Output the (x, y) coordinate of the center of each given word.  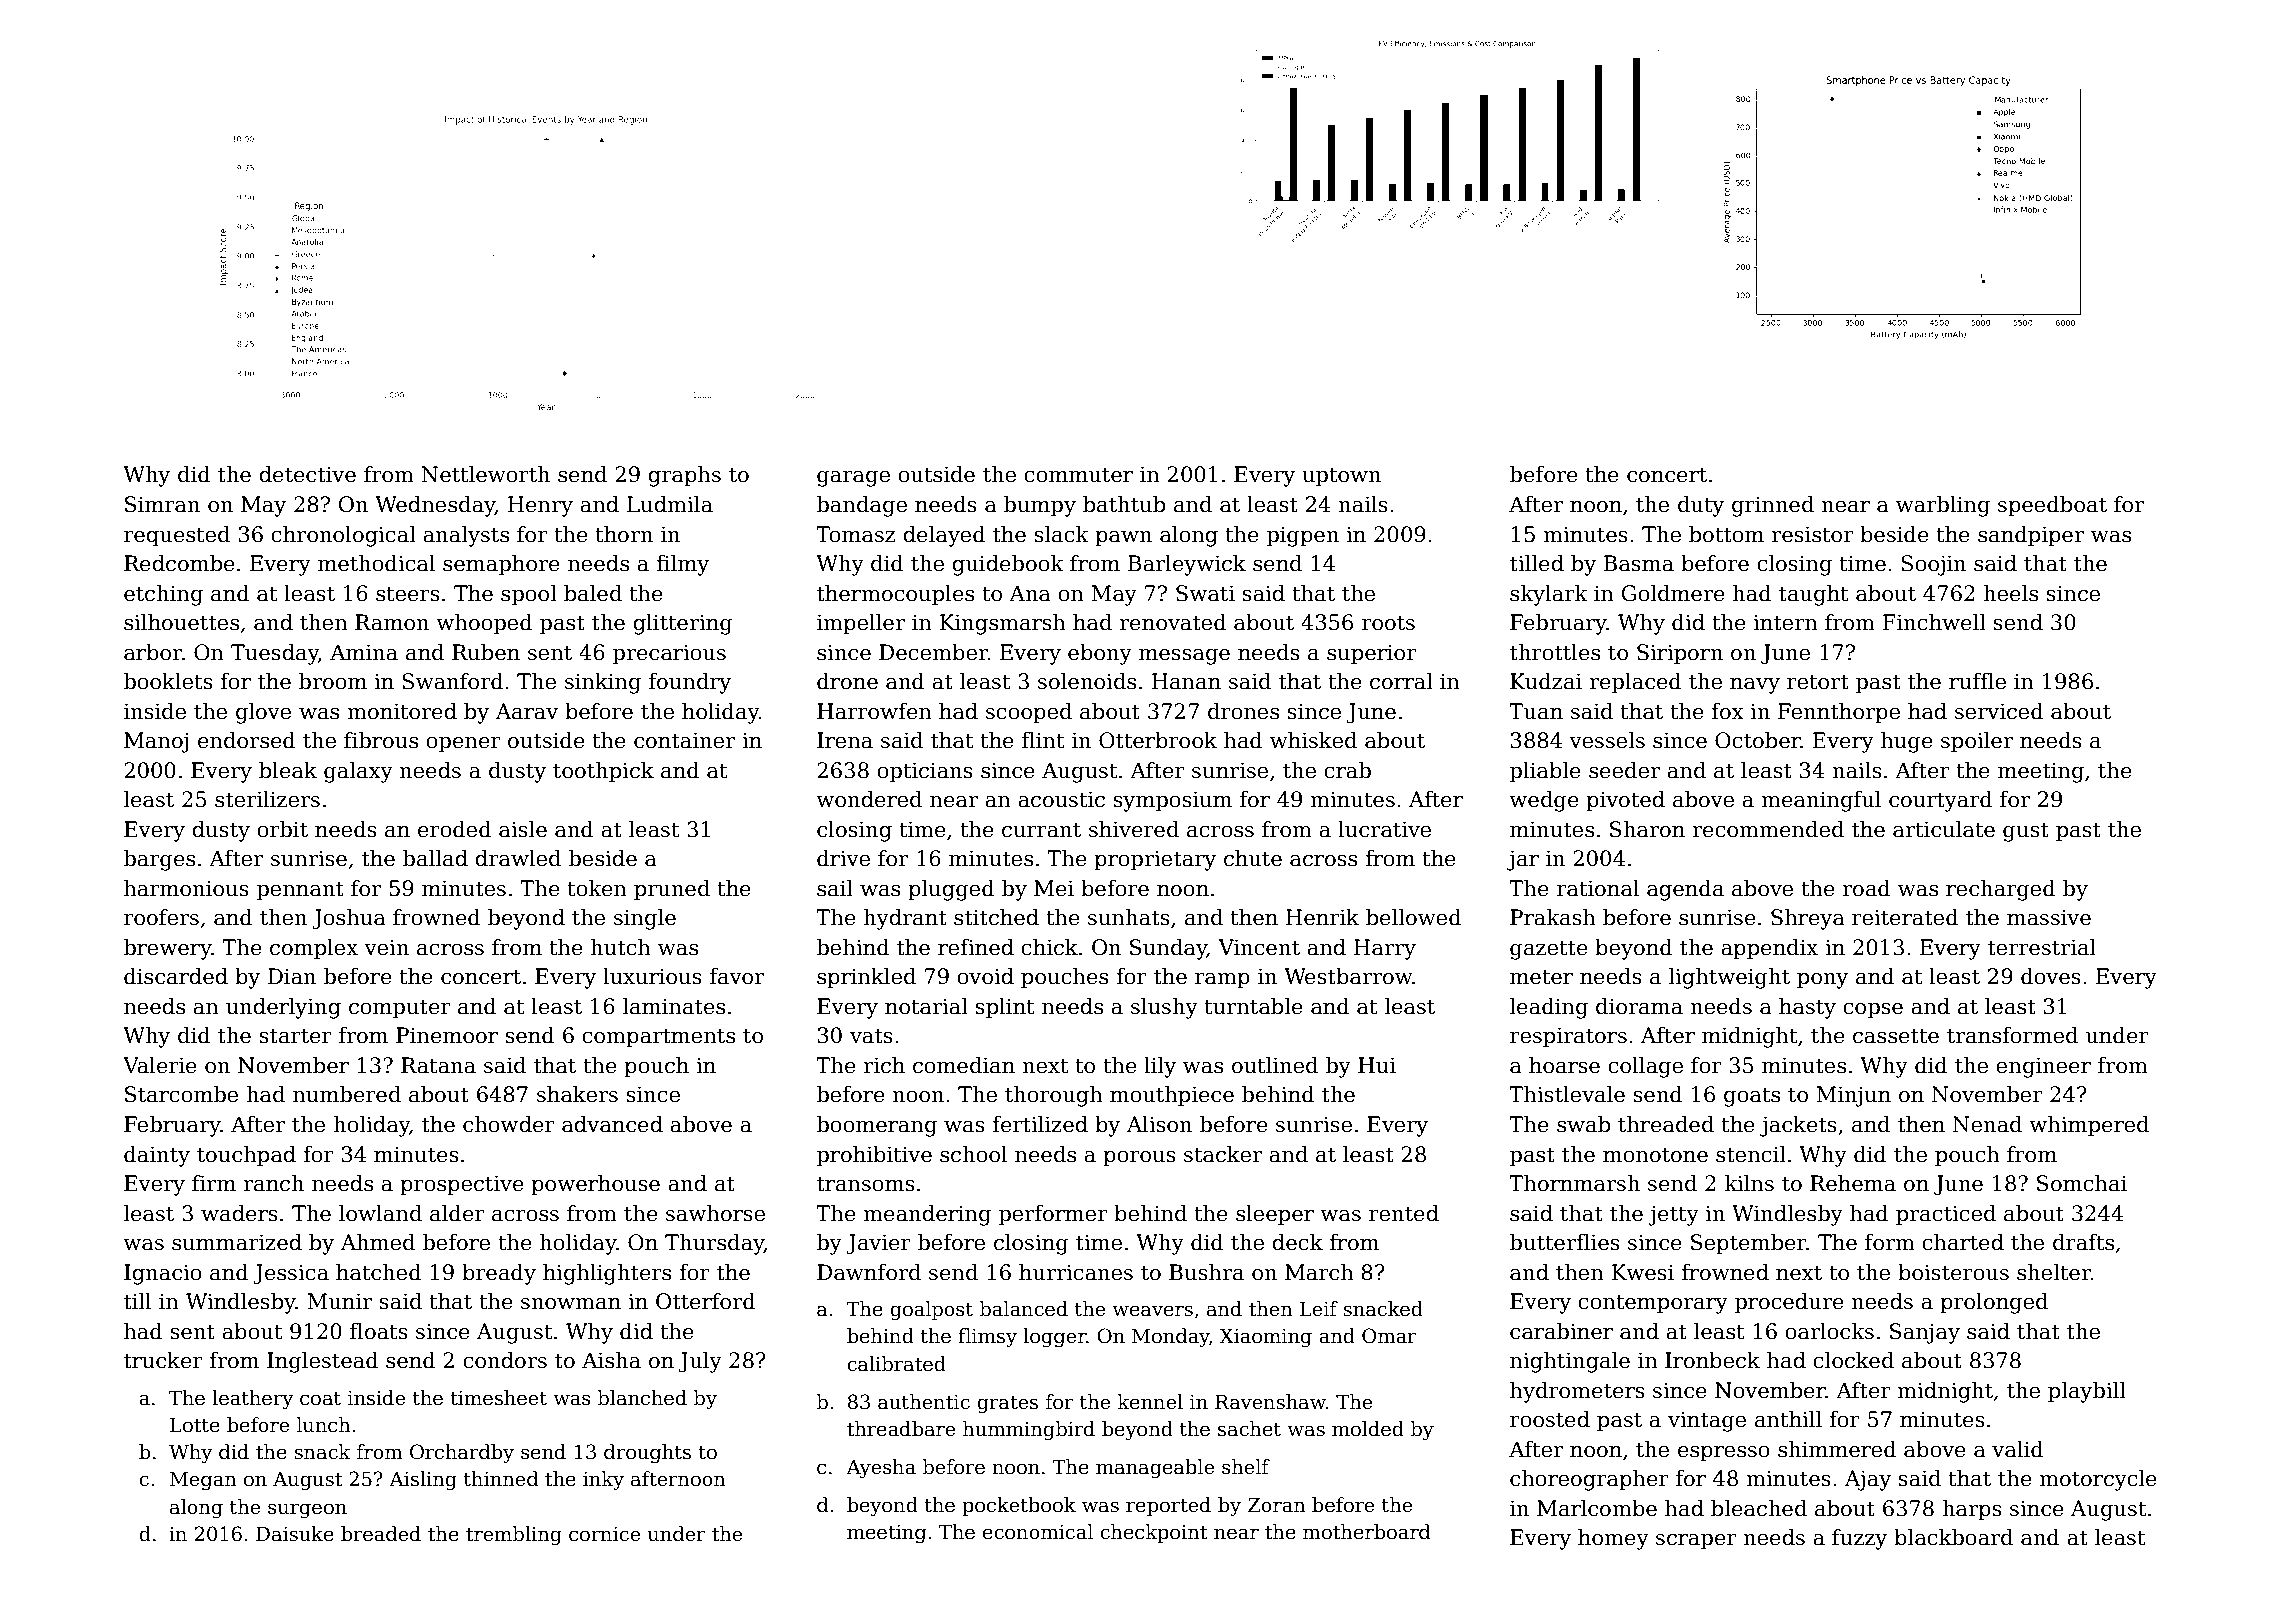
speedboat (2052, 506)
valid (2018, 1449)
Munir (339, 1301)
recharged (2001, 890)
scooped (1029, 713)
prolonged (1994, 1303)
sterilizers (267, 799)
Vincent (1259, 947)
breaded (381, 1534)
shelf (1246, 1467)
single (645, 919)
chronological (343, 536)
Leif (1319, 1309)
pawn (1123, 539)
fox (1727, 711)
